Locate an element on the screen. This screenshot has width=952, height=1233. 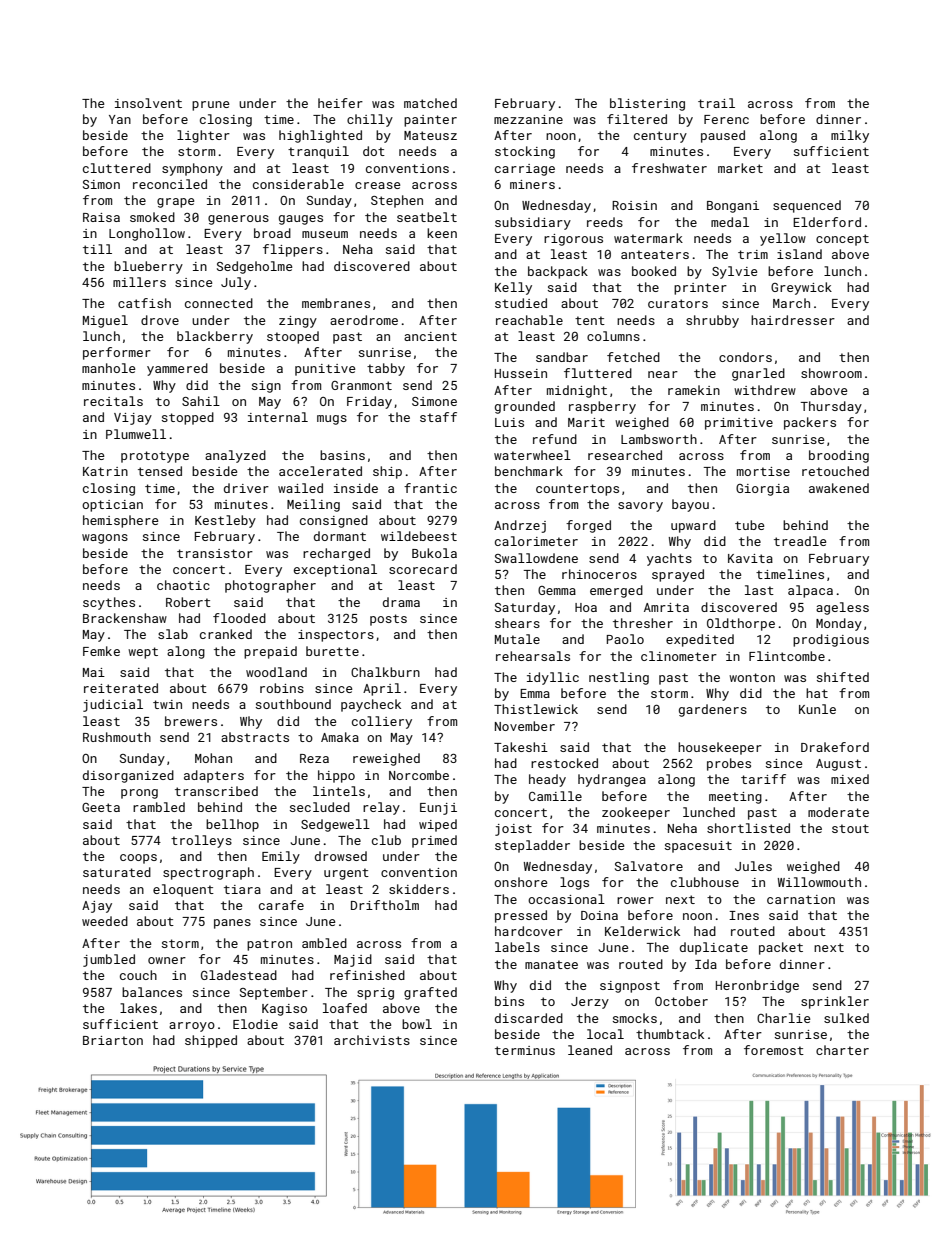
cranked is located at coordinates (226, 634).
